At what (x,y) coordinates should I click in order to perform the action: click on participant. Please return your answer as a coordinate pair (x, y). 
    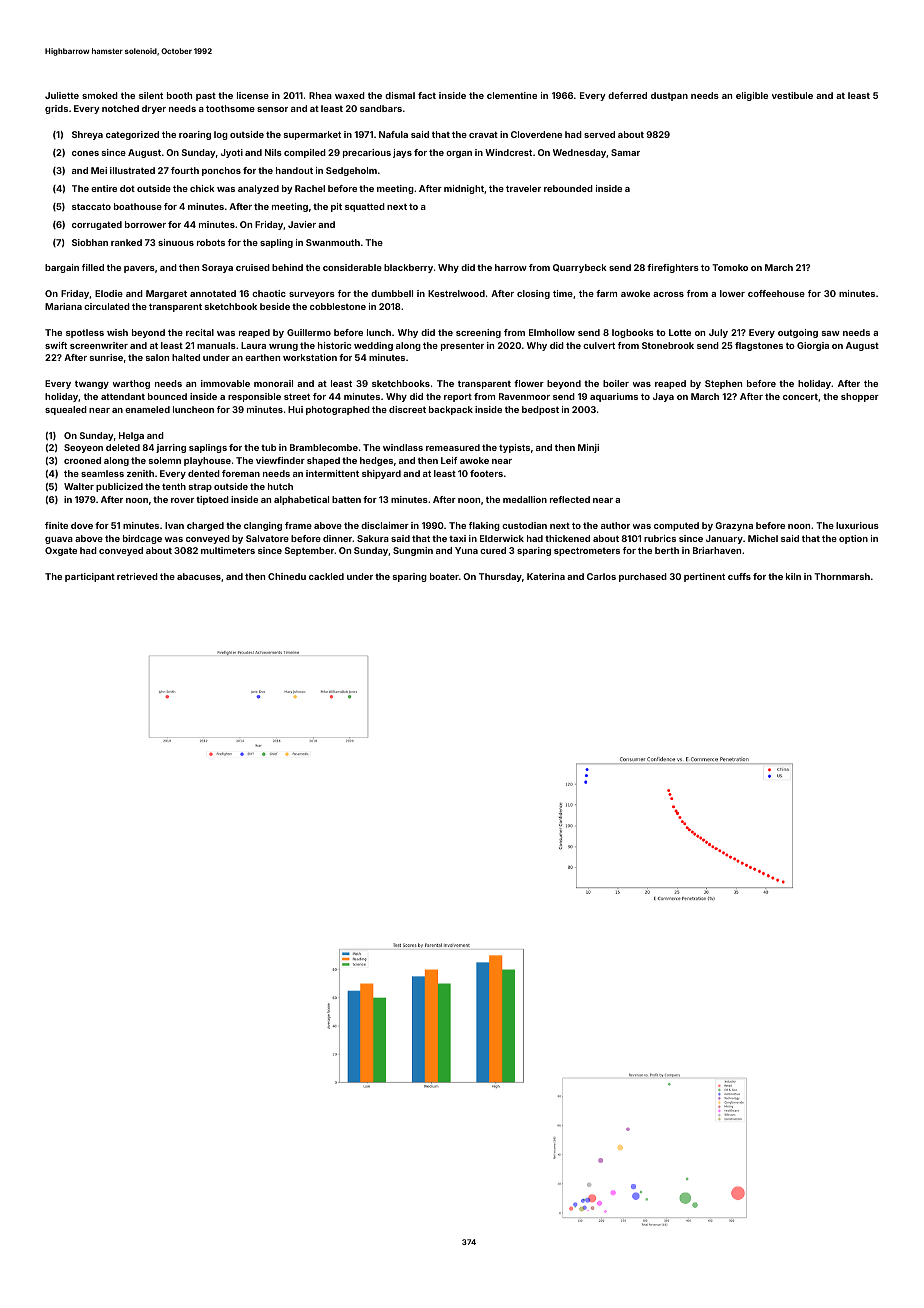
    Looking at the image, I should click on (90, 577).
